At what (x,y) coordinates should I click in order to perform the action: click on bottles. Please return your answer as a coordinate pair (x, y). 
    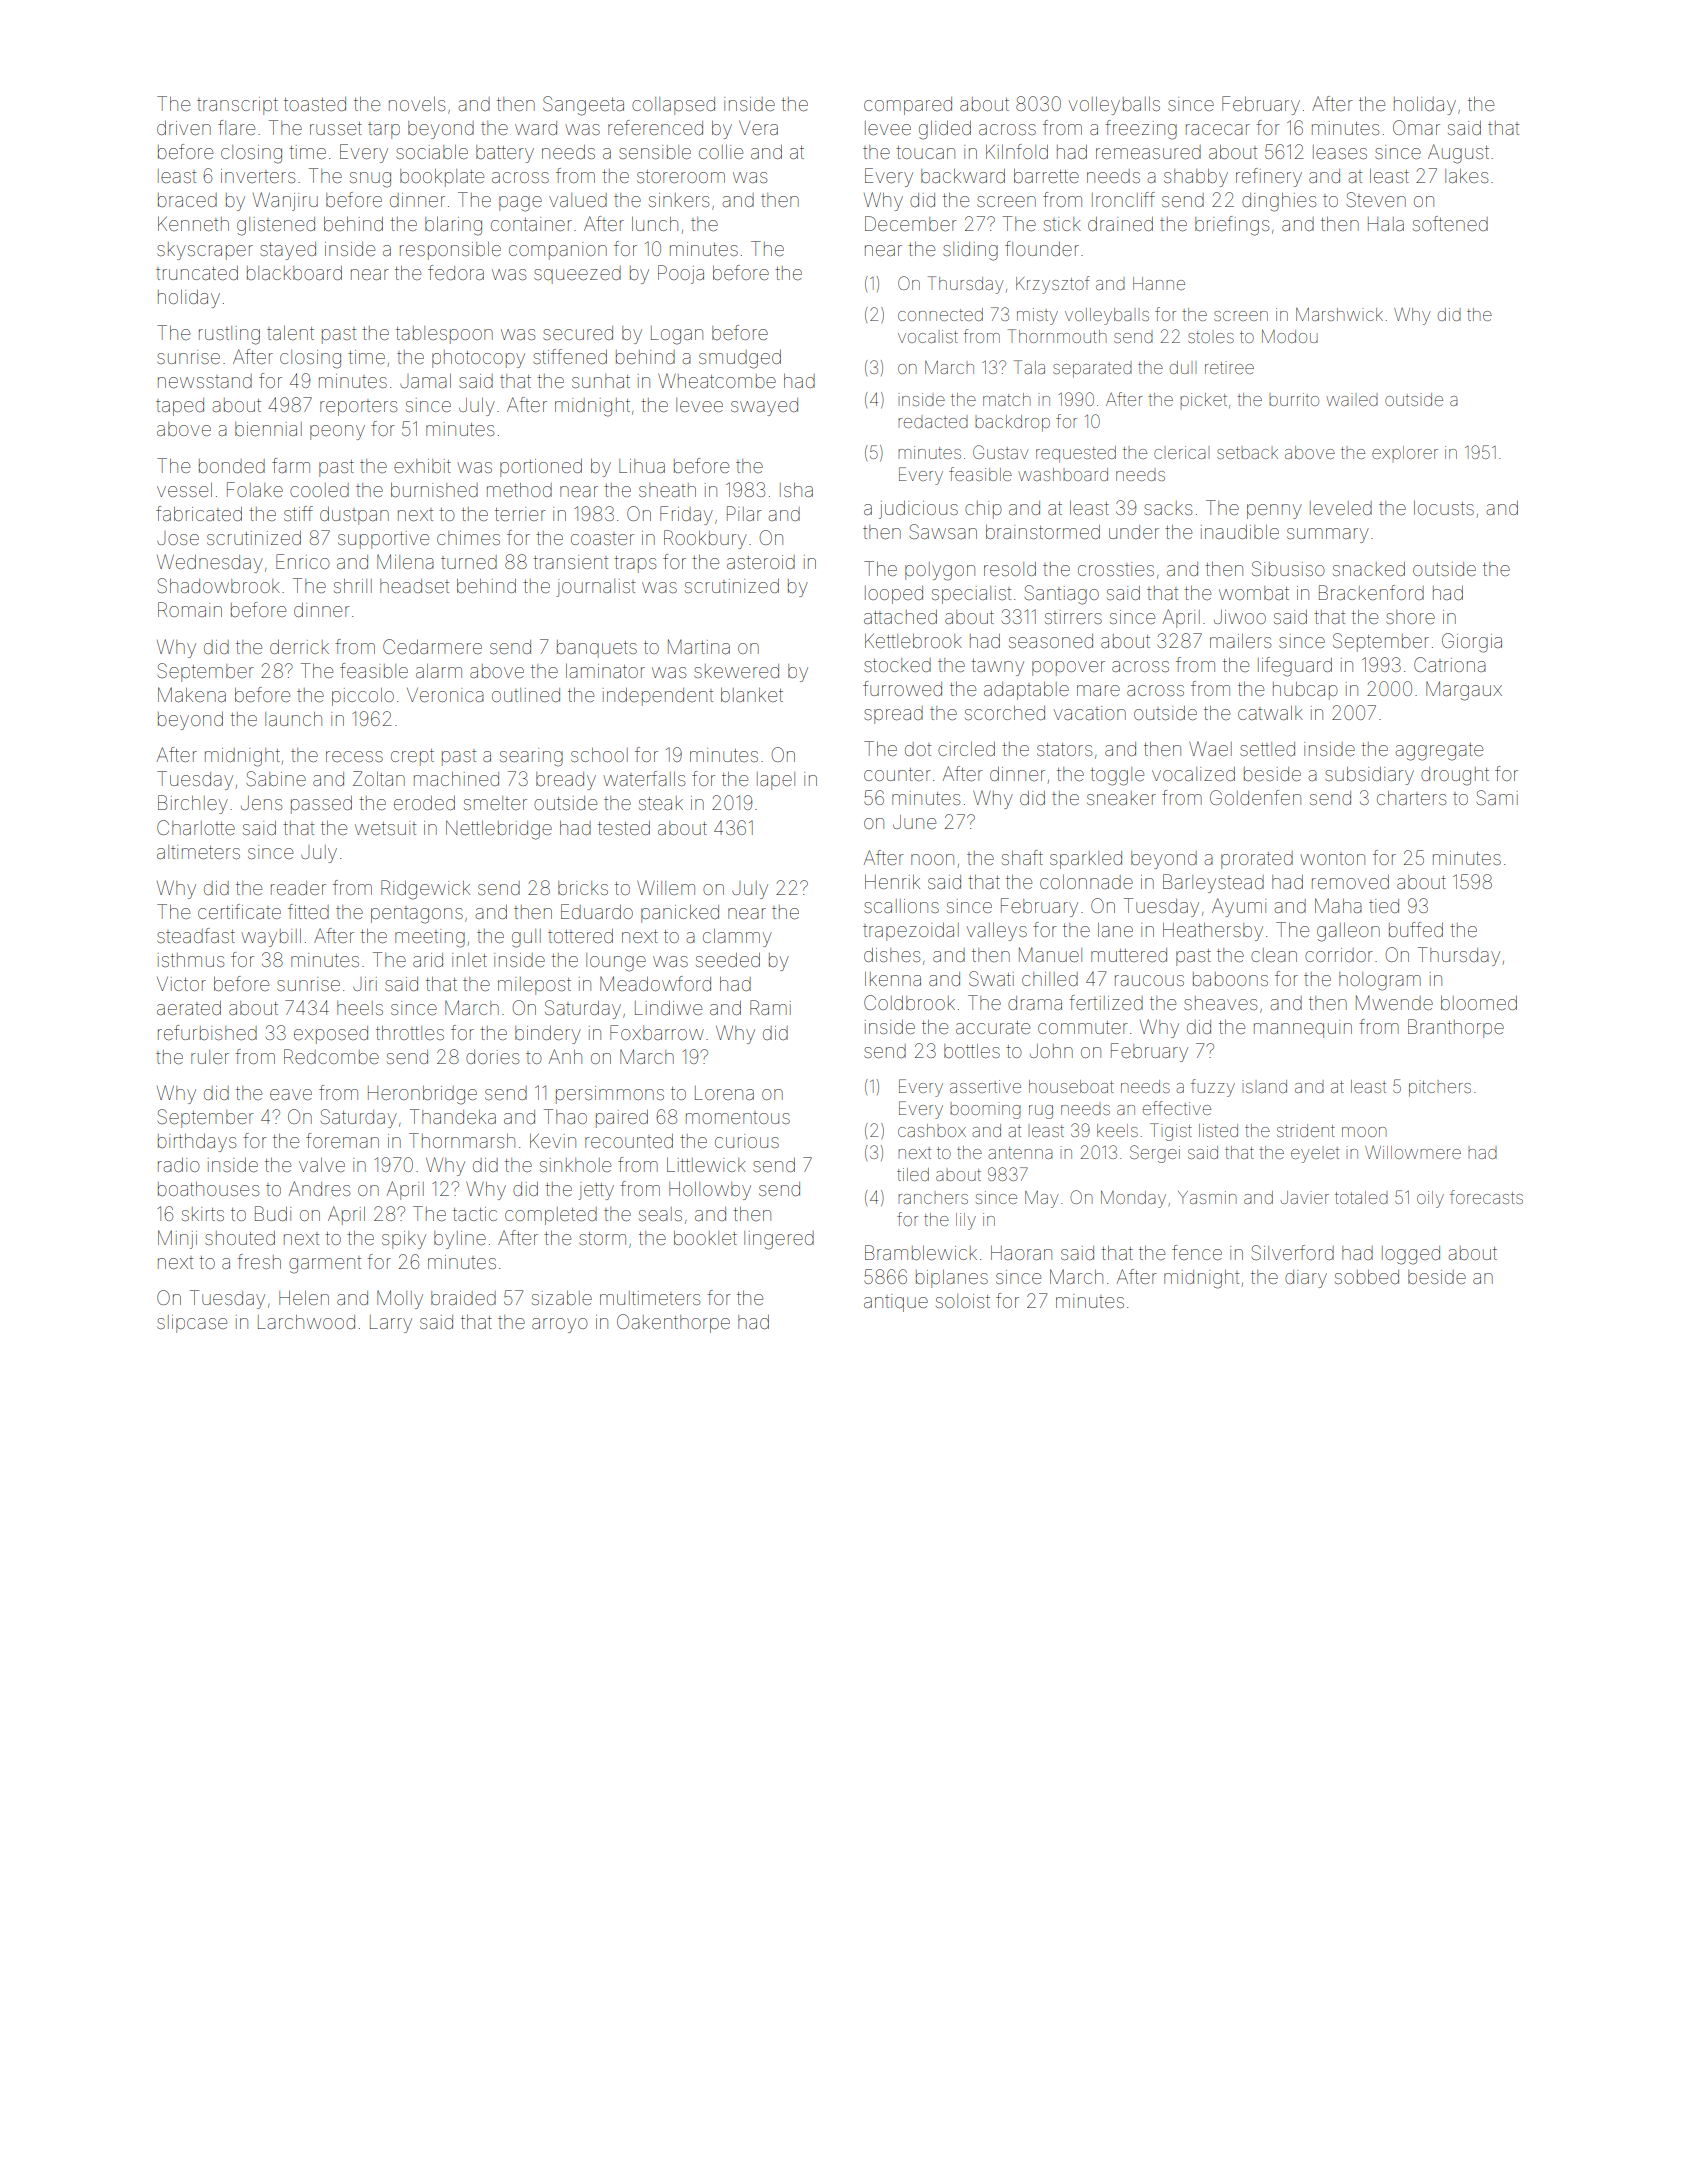
    Looking at the image, I should click on (972, 1051).
